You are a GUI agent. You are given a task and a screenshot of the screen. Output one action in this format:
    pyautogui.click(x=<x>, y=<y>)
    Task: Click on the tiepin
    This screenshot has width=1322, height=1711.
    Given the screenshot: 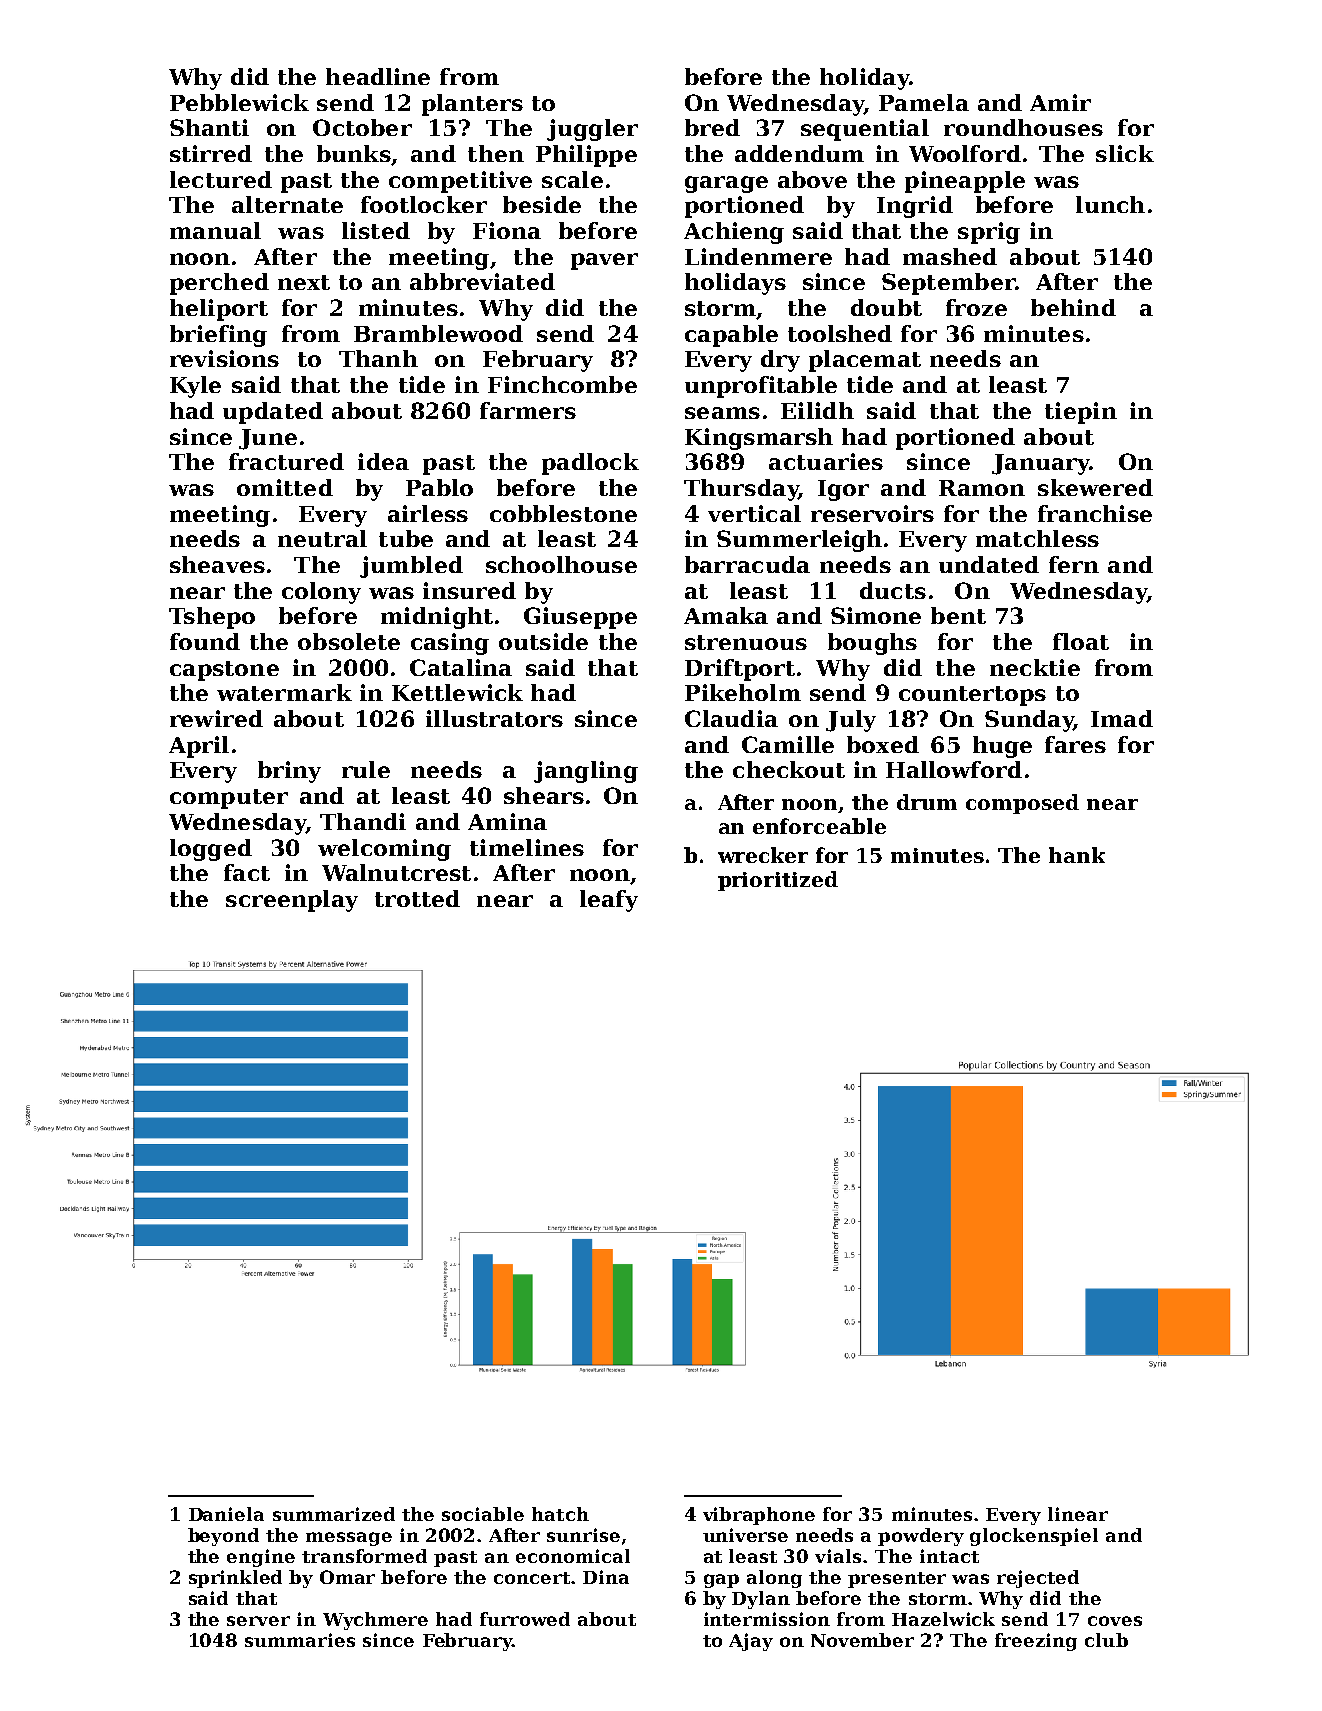 What is the action you would take?
    pyautogui.click(x=1081, y=413)
